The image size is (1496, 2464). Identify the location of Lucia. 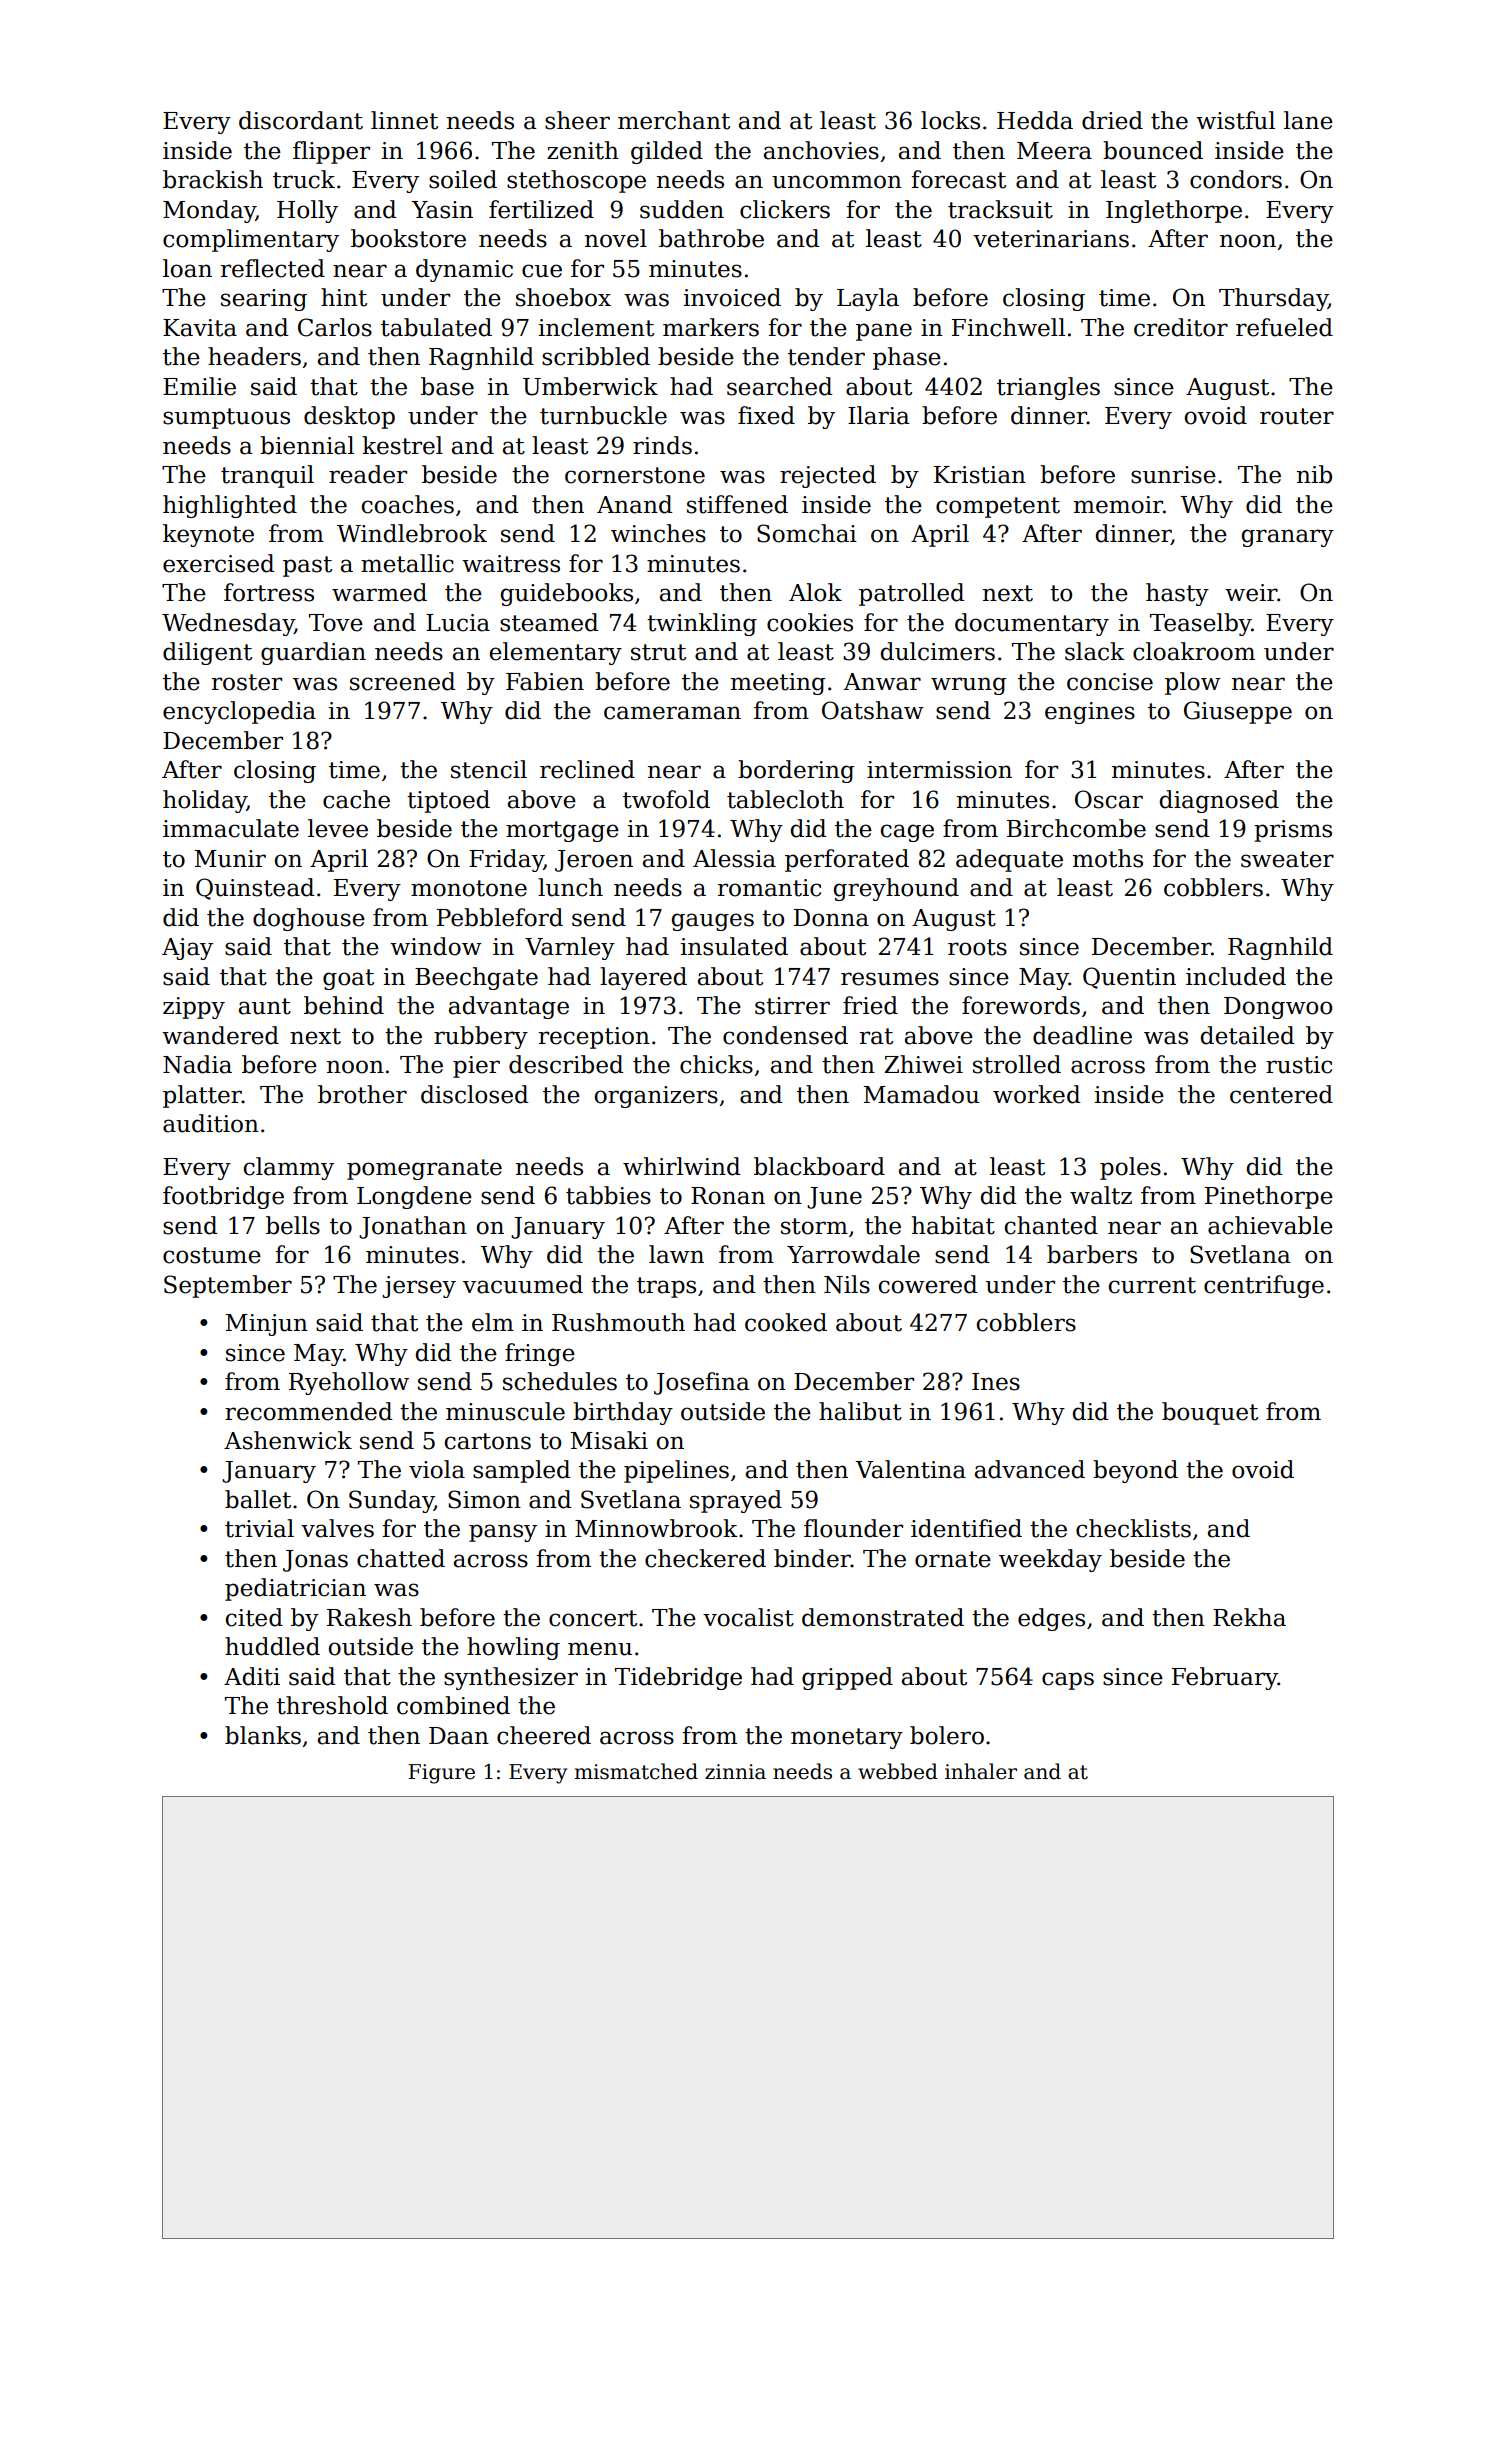
(458, 623).
